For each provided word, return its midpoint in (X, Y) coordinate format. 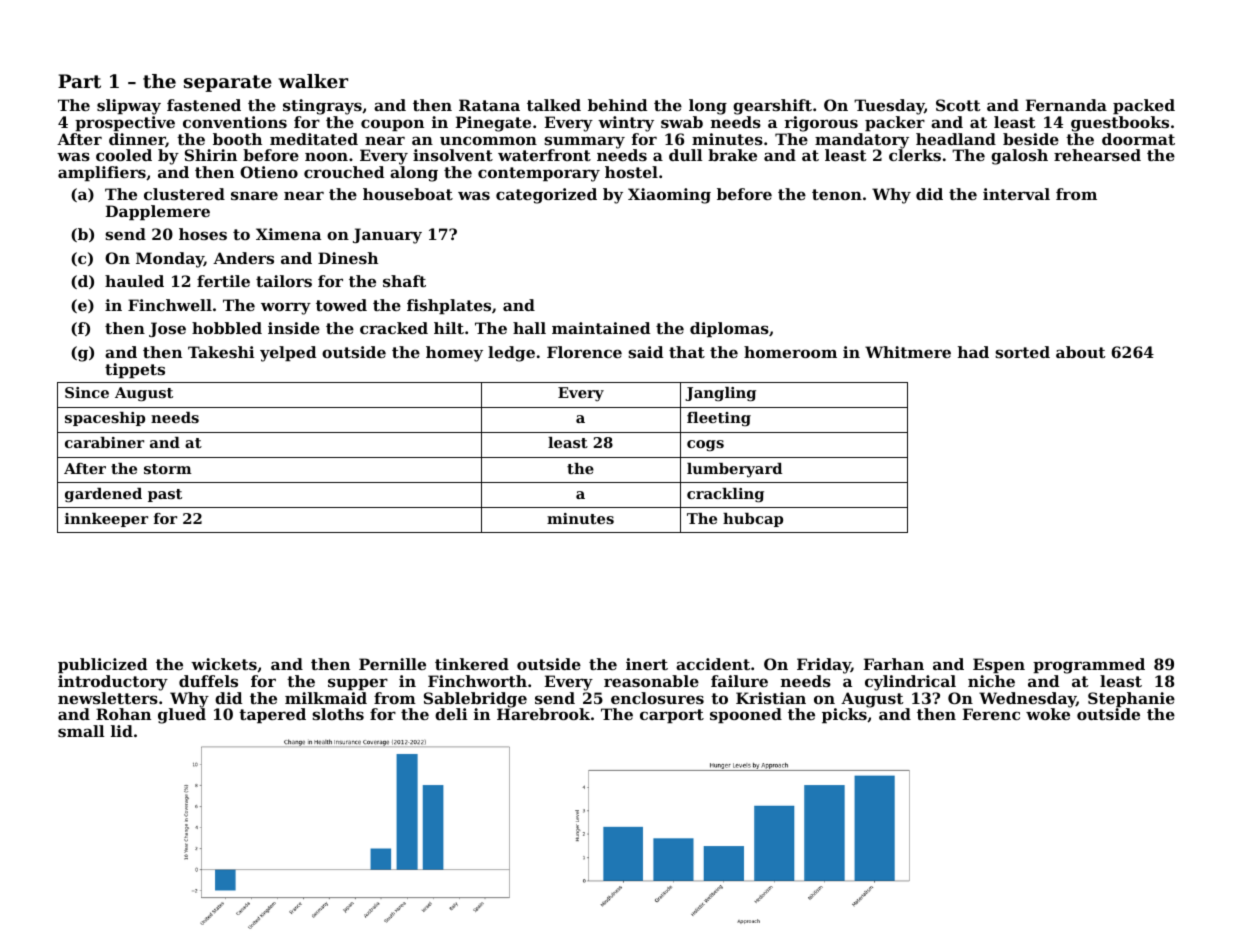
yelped (288, 354)
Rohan (123, 714)
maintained (601, 328)
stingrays (322, 107)
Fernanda (1066, 105)
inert (647, 664)
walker (313, 81)
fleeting (719, 419)
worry (286, 308)
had (973, 352)
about (1081, 352)
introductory (113, 683)
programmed (1089, 666)
